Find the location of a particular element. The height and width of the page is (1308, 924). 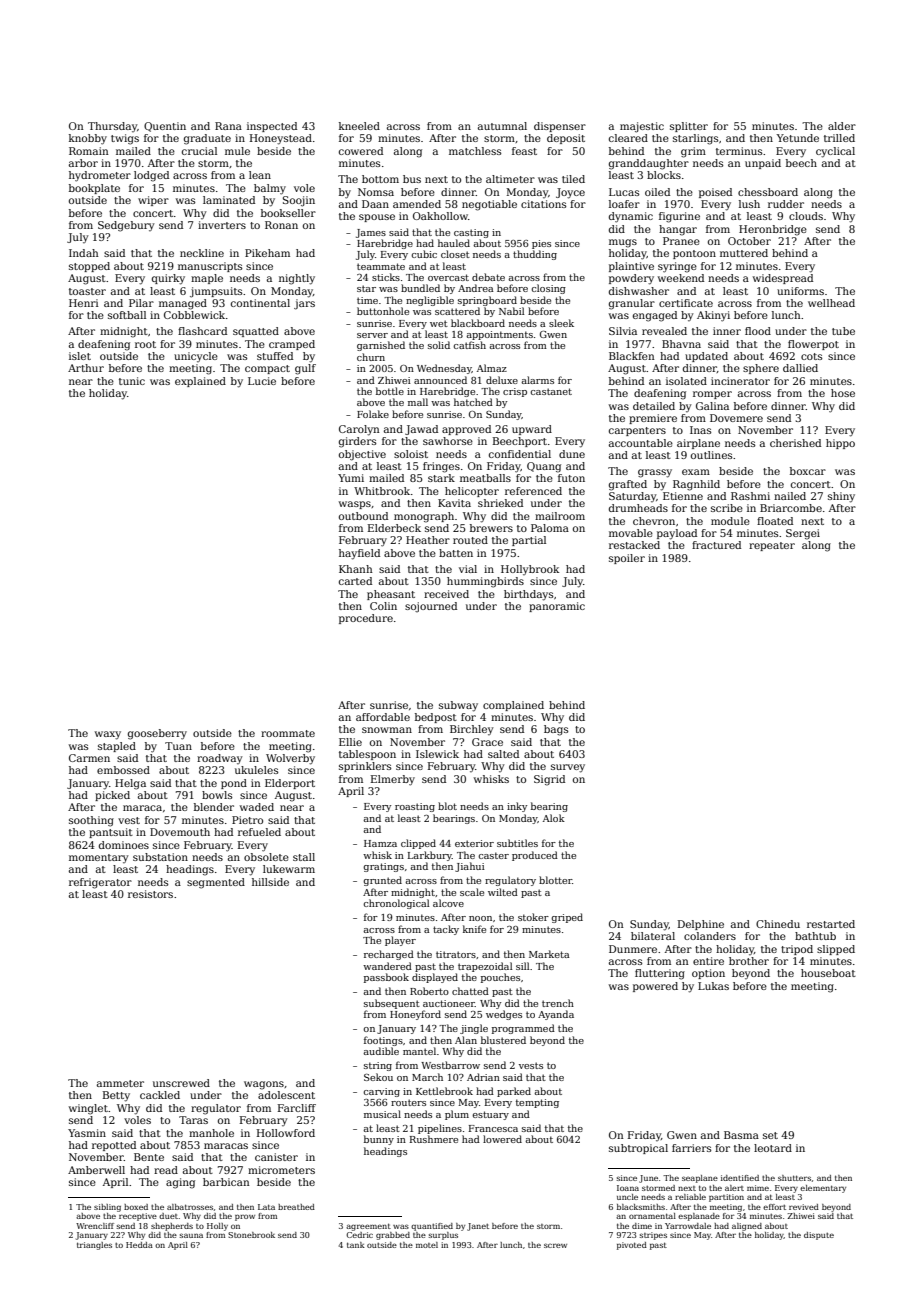

bathtub is located at coordinates (815, 936).
